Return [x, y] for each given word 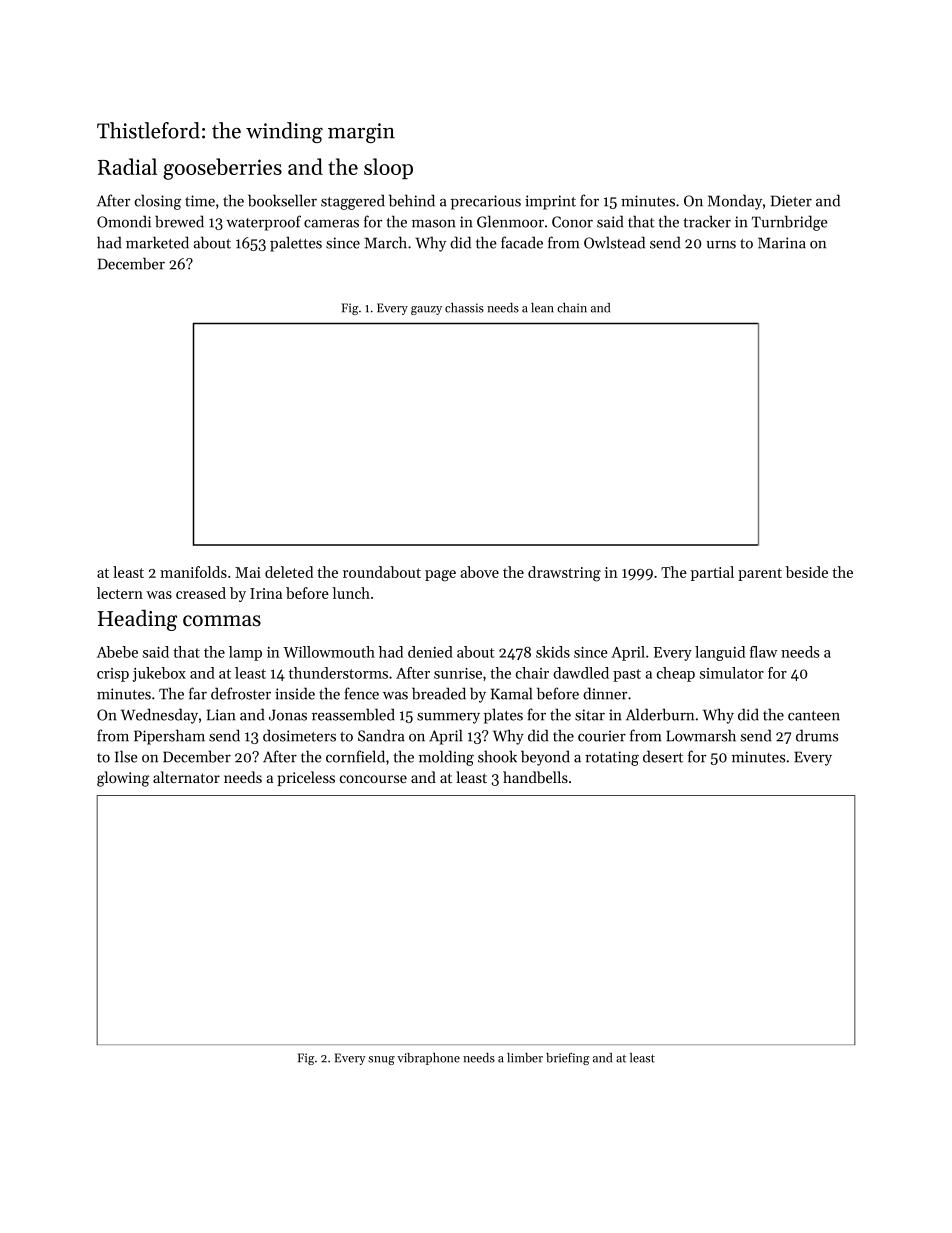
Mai [248, 572]
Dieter [791, 201]
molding [446, 758]
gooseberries [222, 169]
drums [817, 735]
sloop [388, 168]
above [480, 572]
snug [381, 1060]
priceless [306, 778]
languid [720, 653]
